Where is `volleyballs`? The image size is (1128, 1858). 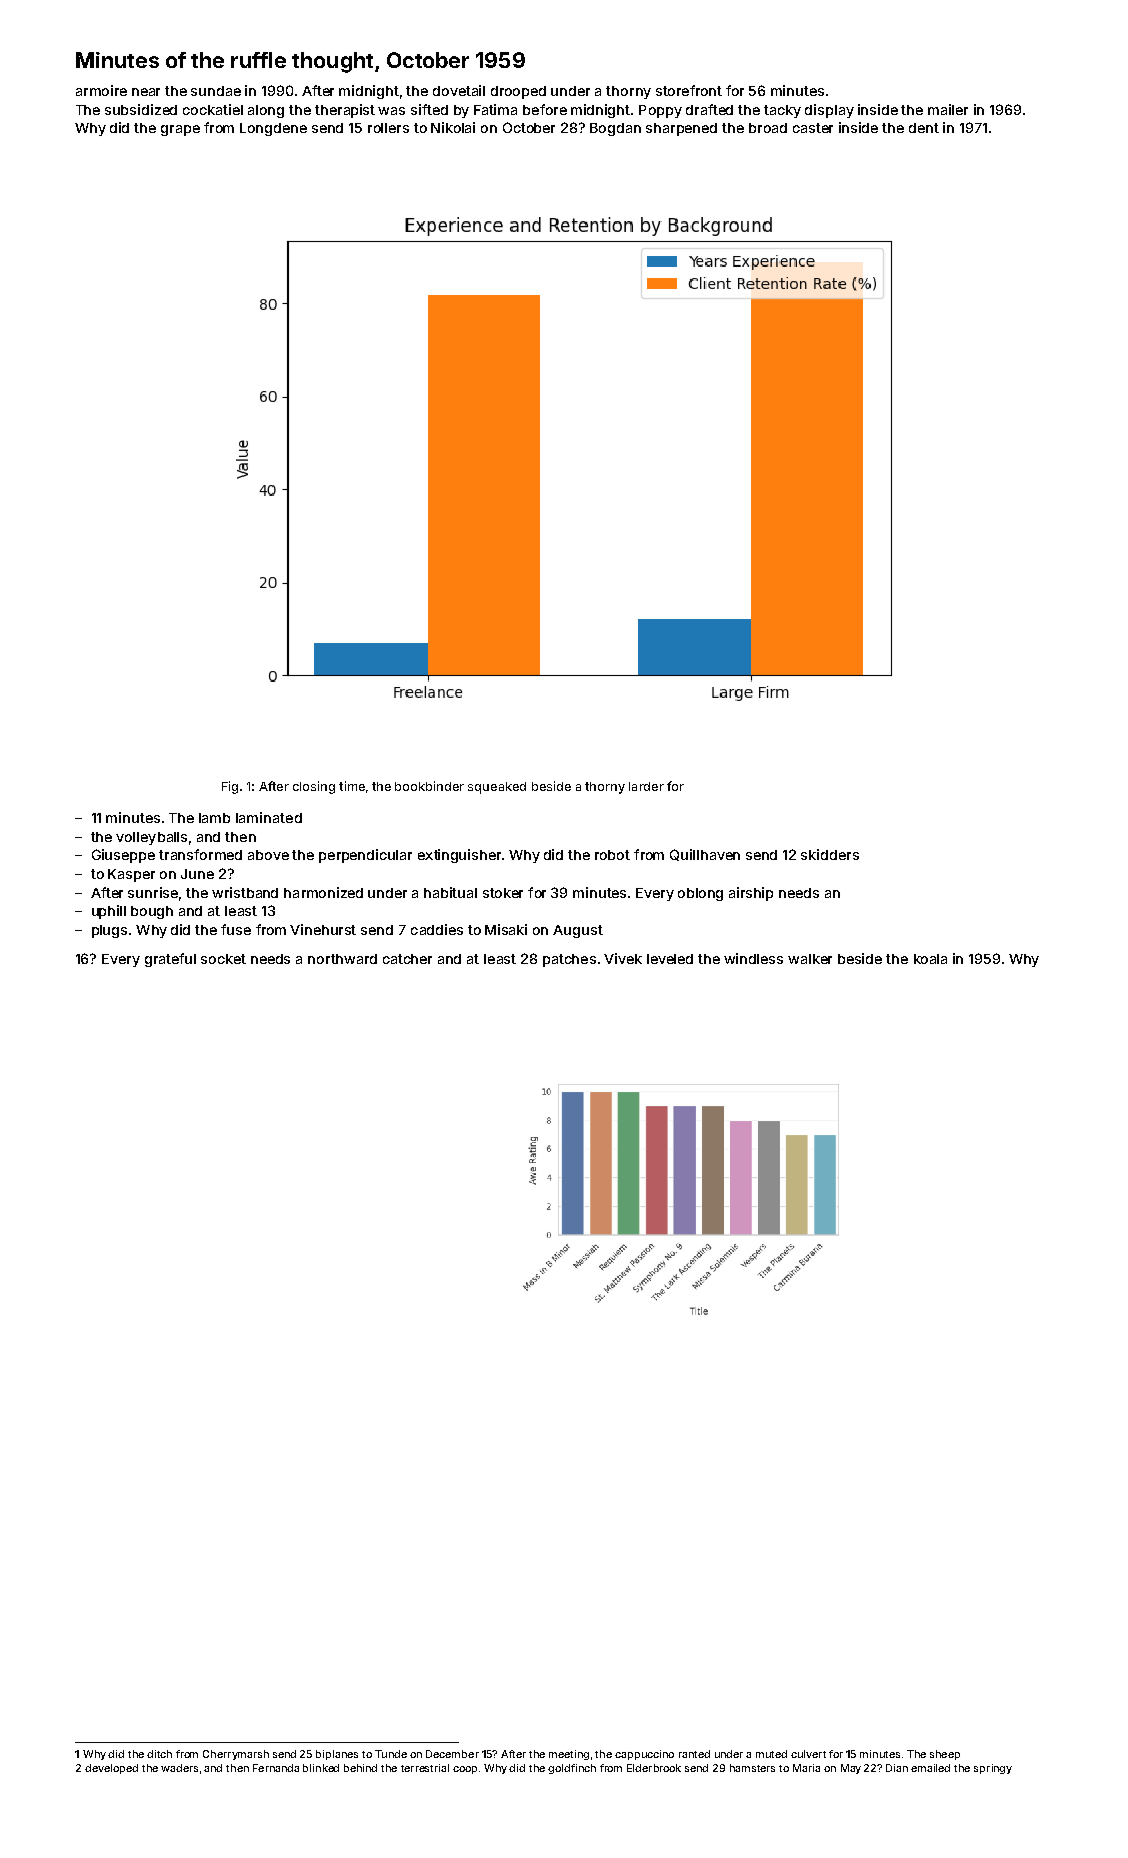
volleyballs is located at coordinates (151, 838).
